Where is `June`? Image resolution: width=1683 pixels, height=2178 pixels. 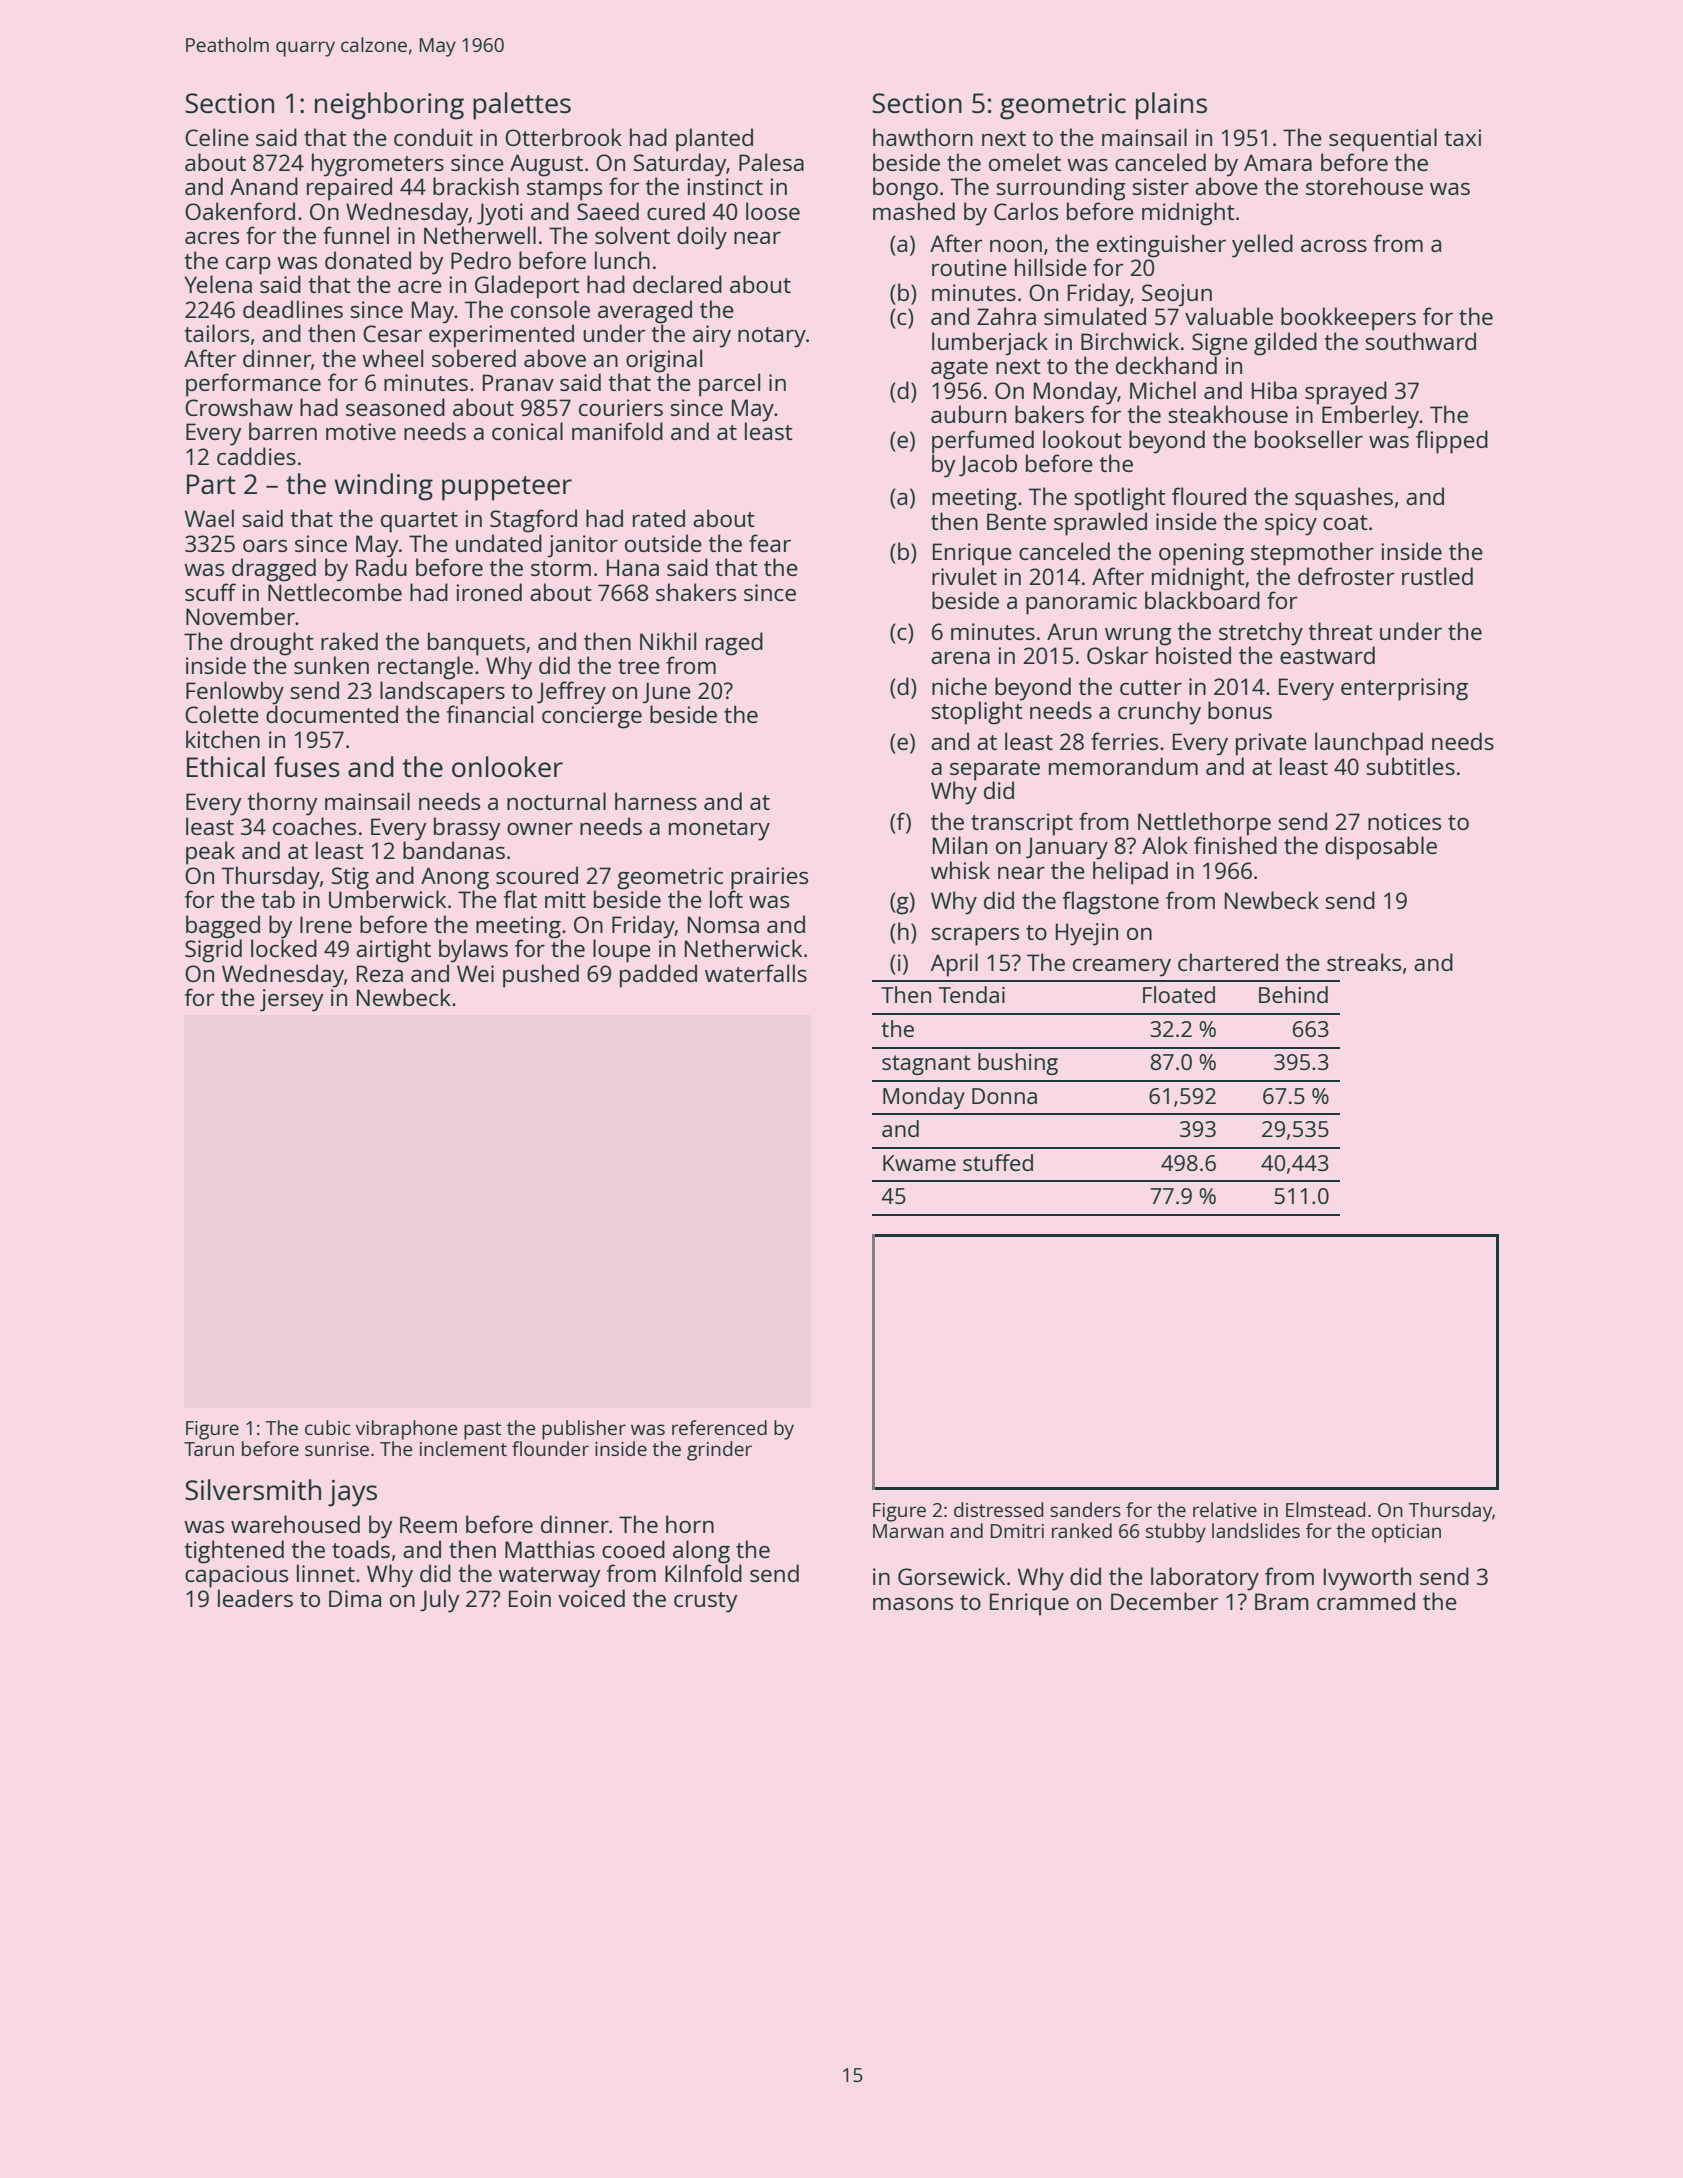
June is located at coordinates (666, 693).
